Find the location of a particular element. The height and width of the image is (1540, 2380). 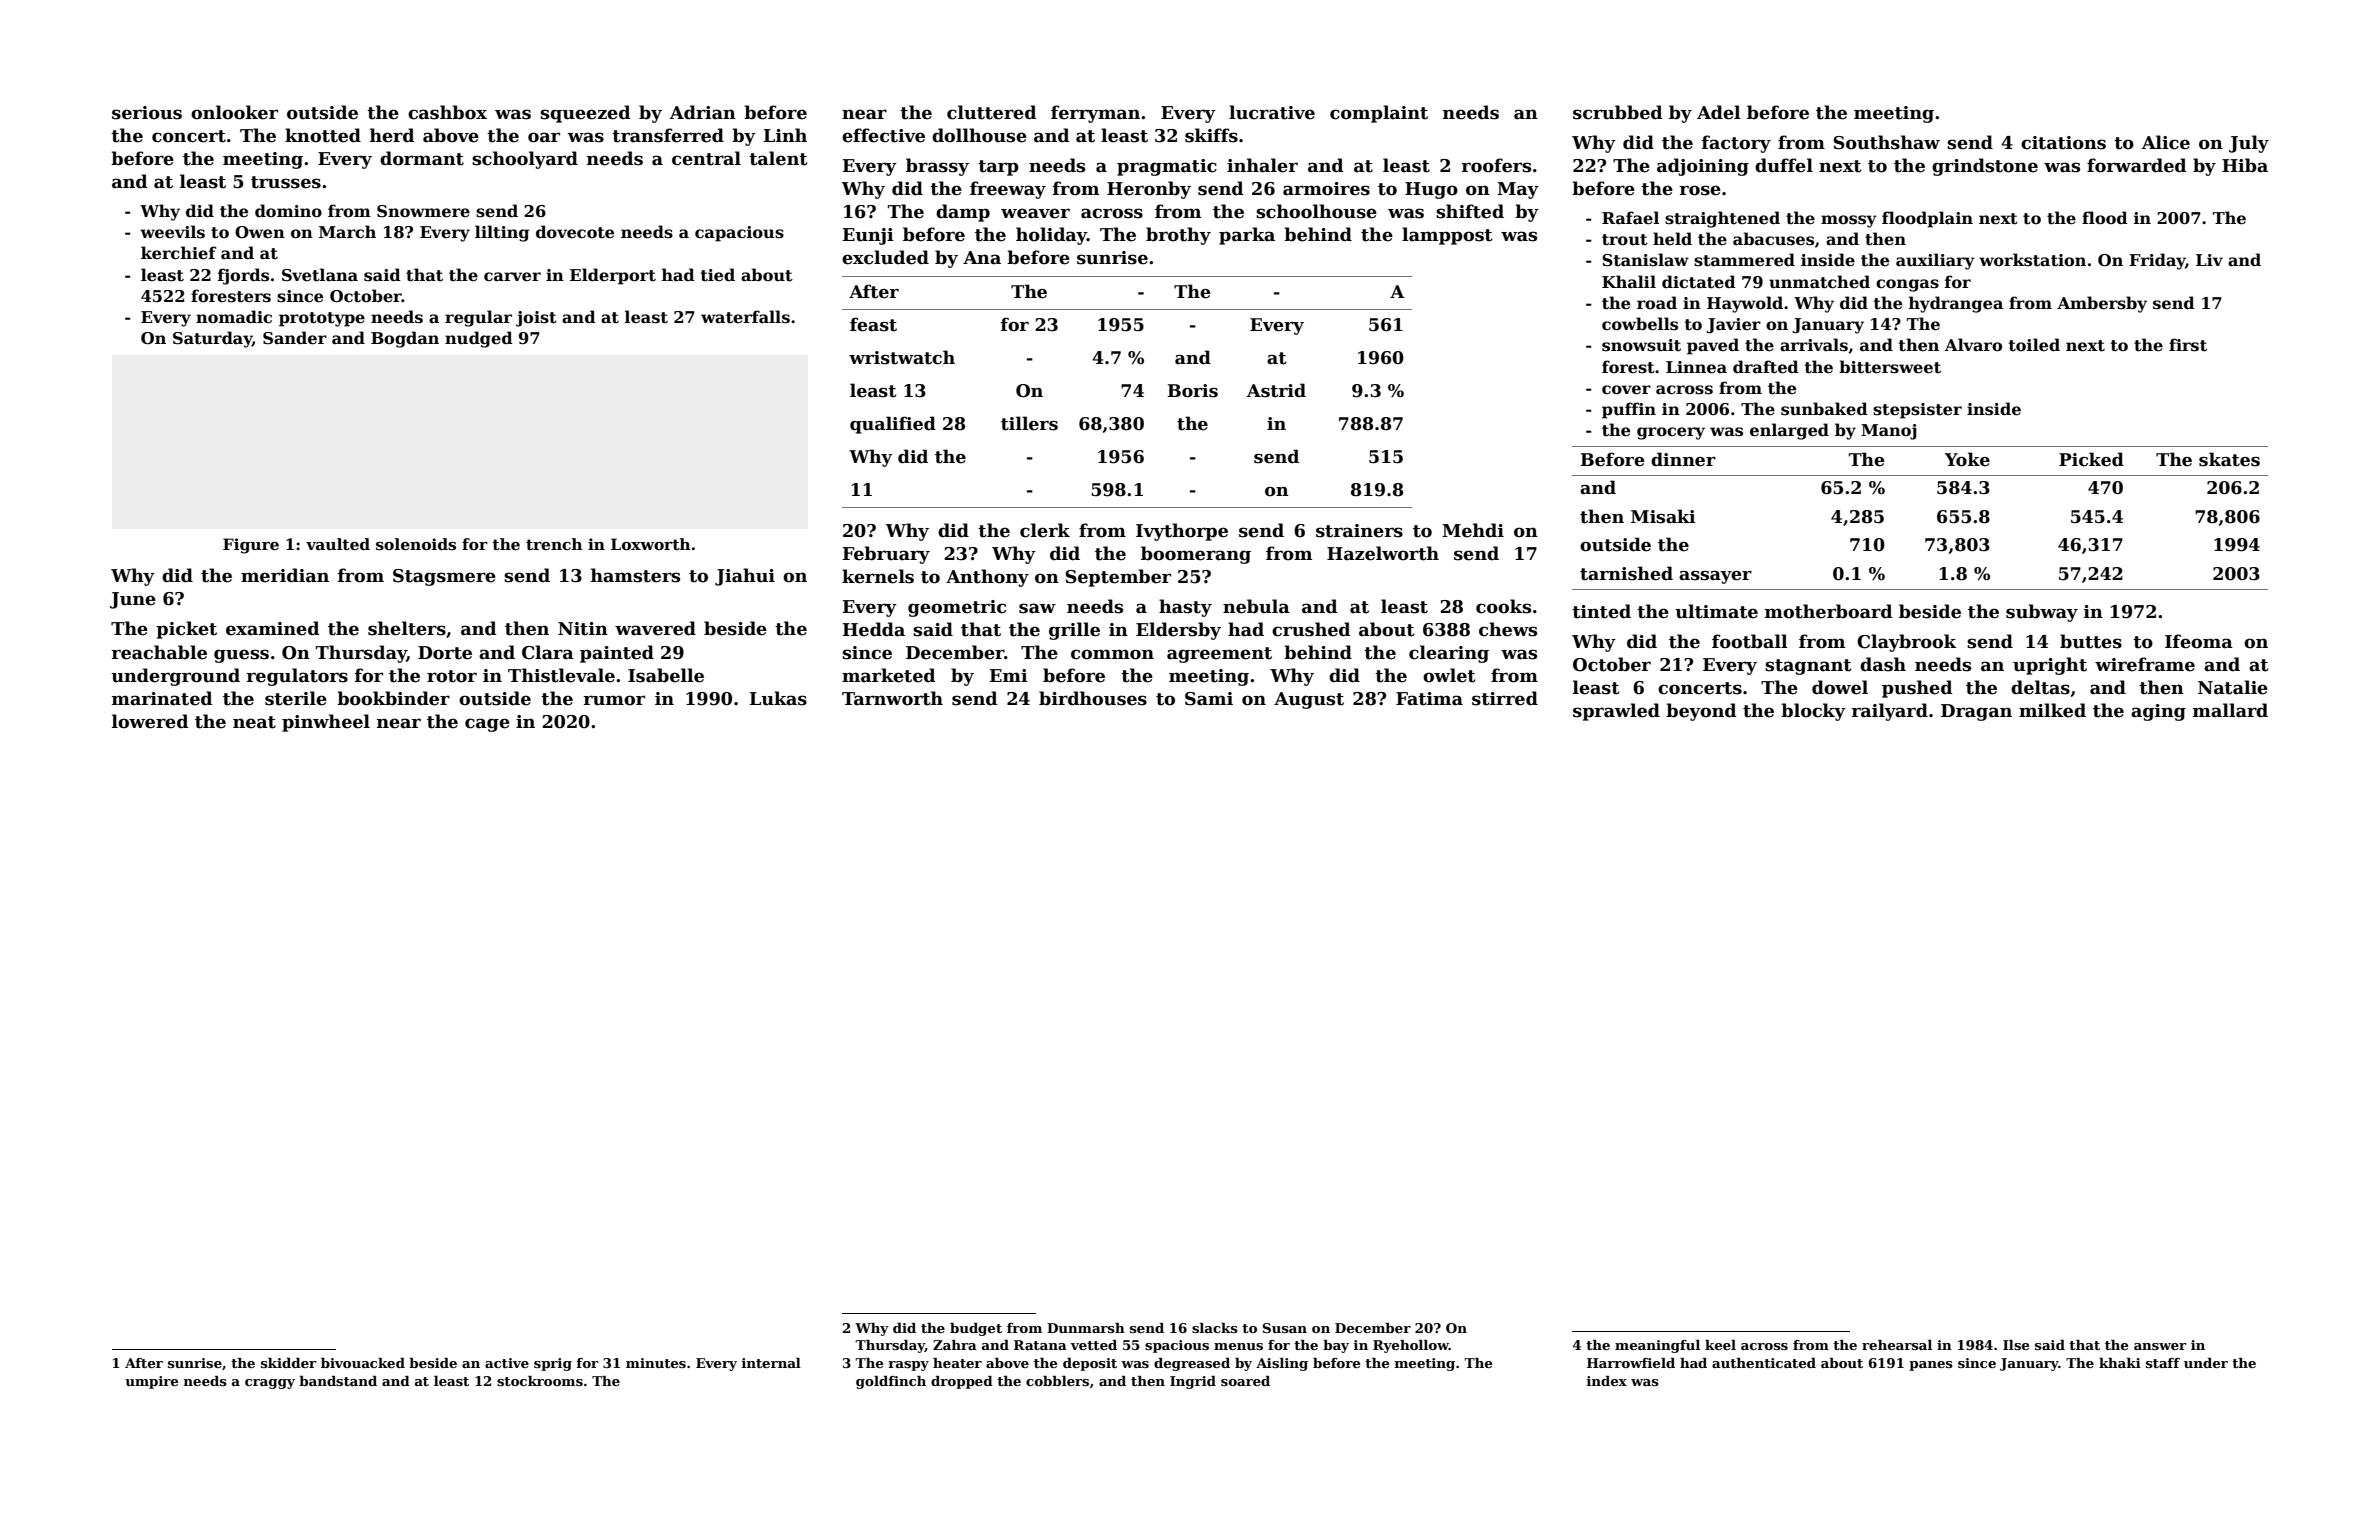

cluttered is located at coordinates (992, 112).
